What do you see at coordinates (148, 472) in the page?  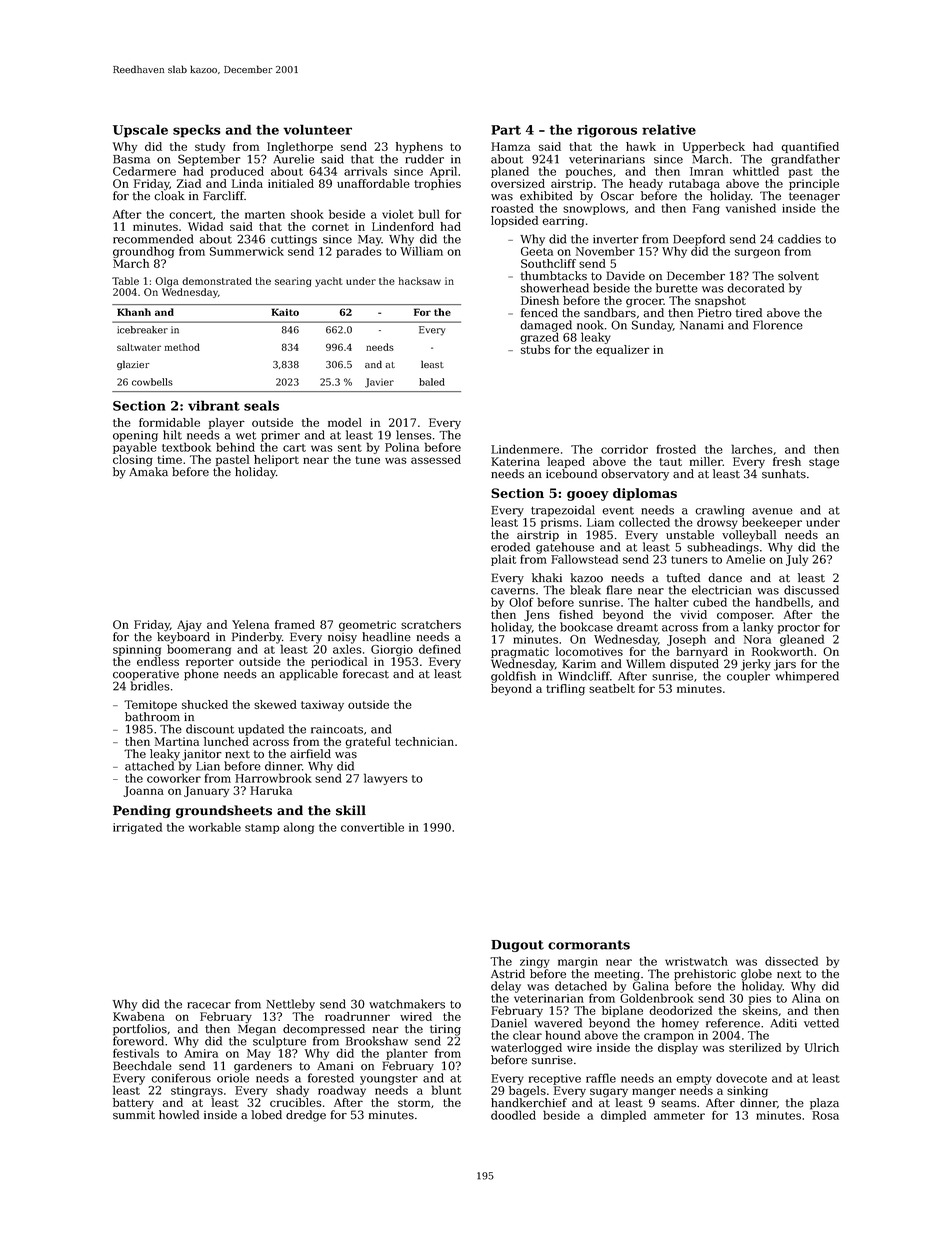 I see `Amaka` at bounding box center [148, 472].
